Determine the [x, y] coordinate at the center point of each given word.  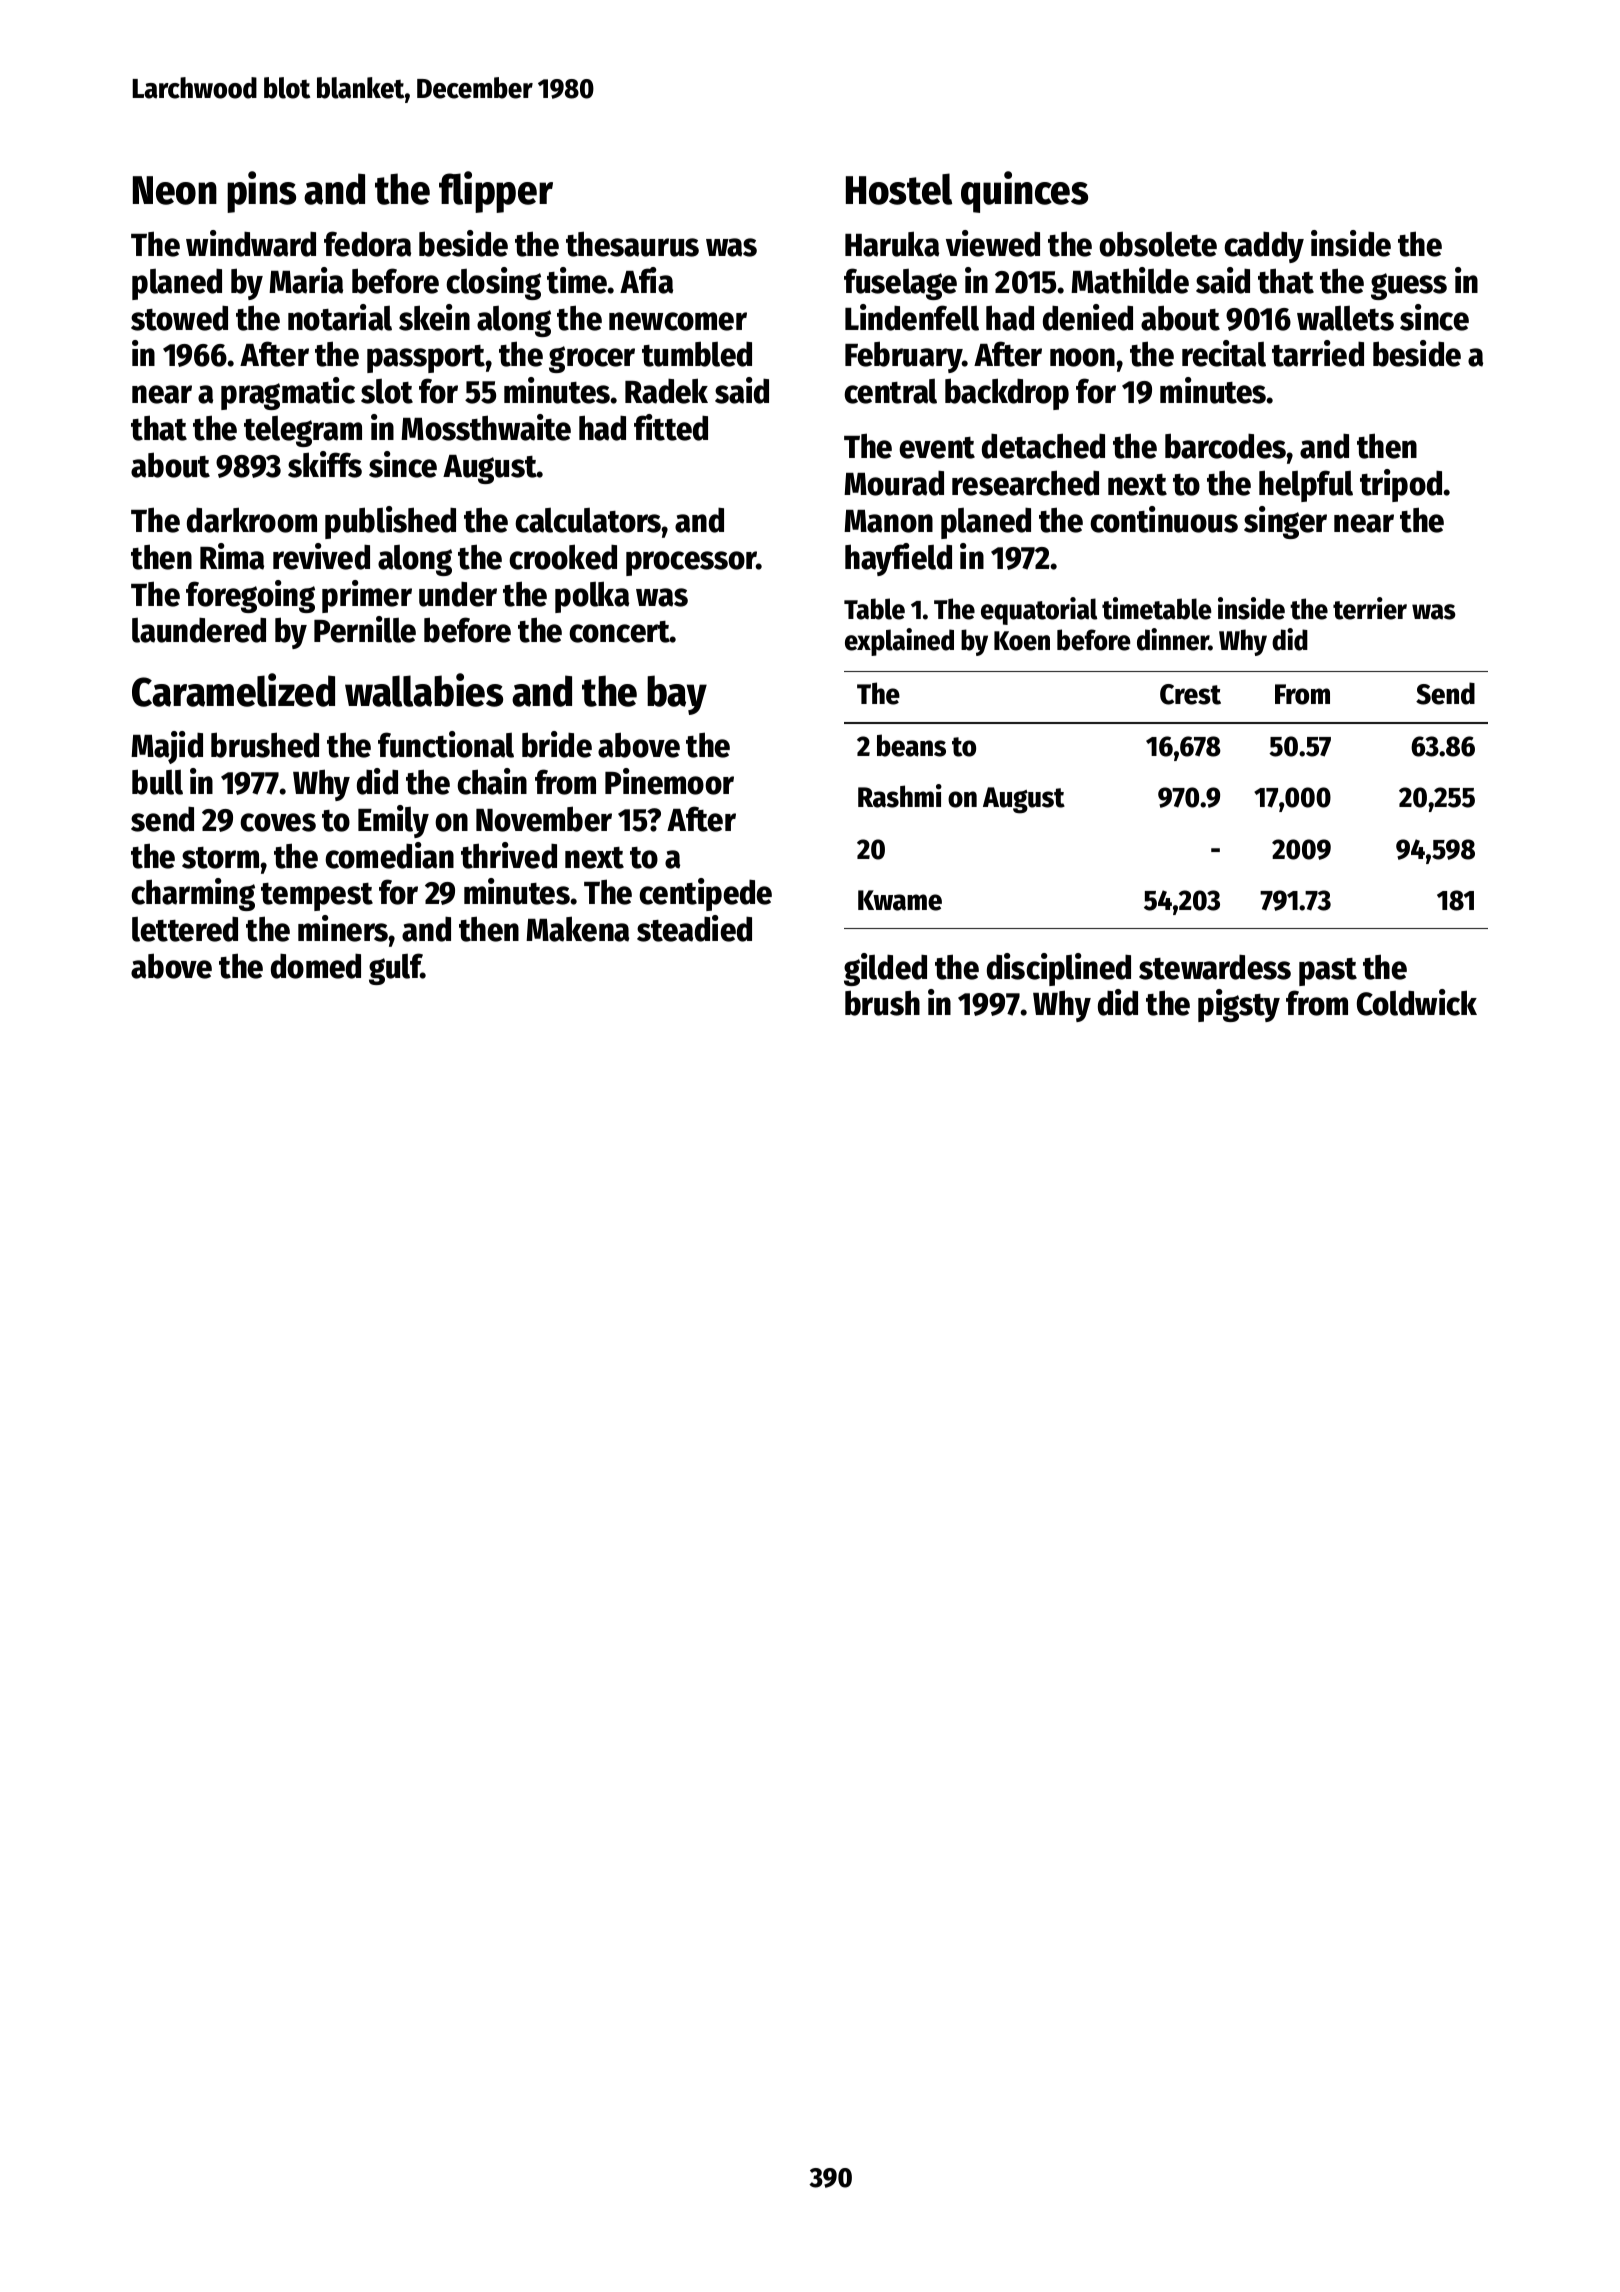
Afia [646, 280]
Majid [167, 747]
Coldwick [1417, 1002]
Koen [1022, 641]
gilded [885, 969]
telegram [303, 431]
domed [316, 966]
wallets [1345, 318]
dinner [1173, 639]
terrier [1370, 608]
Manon [888, 521]
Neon [175, 190]
